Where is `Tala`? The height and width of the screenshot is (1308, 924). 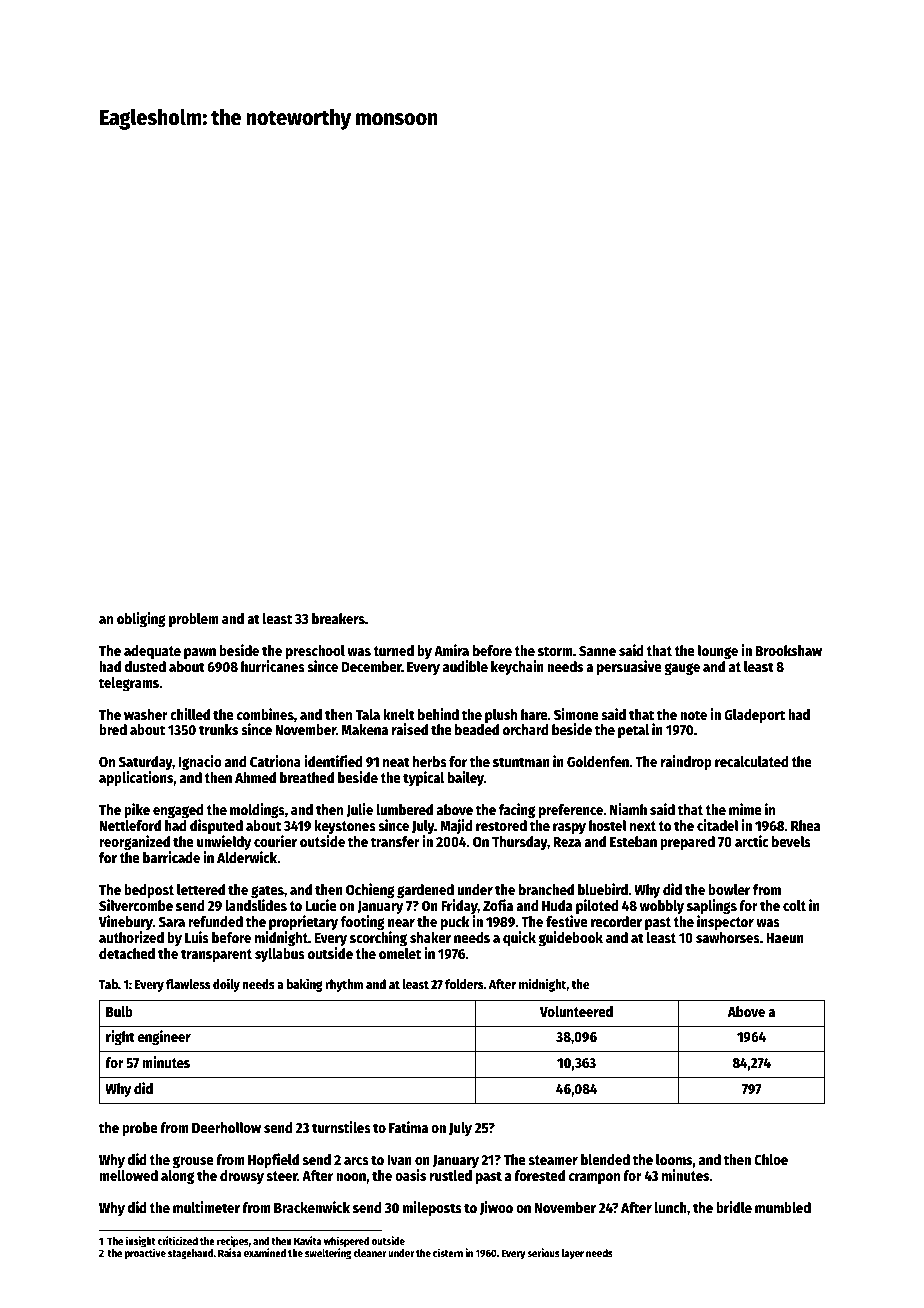 Tala is located at coordinates (368, 714).
